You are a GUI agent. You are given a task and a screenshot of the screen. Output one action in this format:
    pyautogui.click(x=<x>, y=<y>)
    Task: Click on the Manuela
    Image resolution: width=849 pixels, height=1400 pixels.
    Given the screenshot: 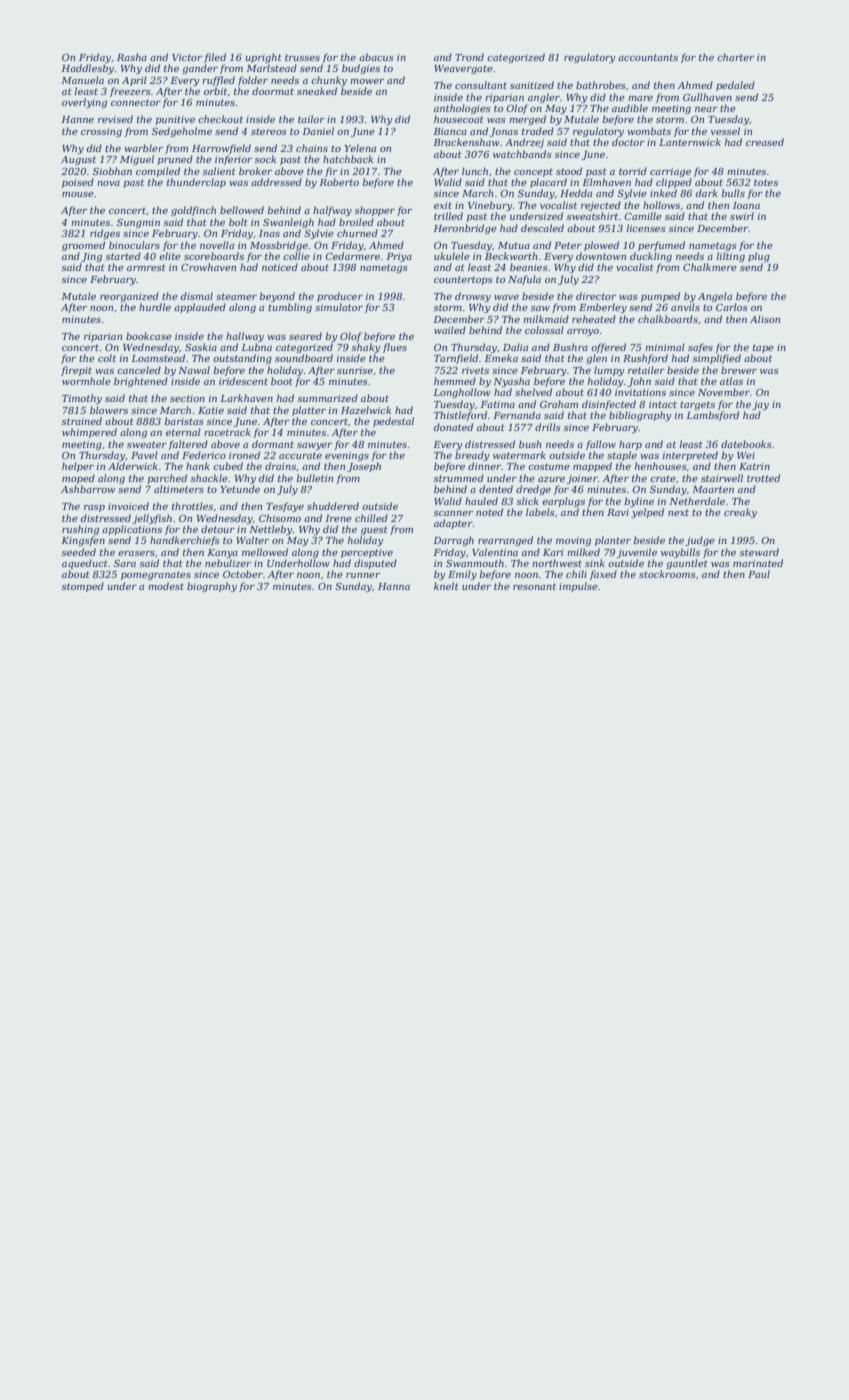 What is the action you would take?
    pyautogui.click(x=83, y=80)
